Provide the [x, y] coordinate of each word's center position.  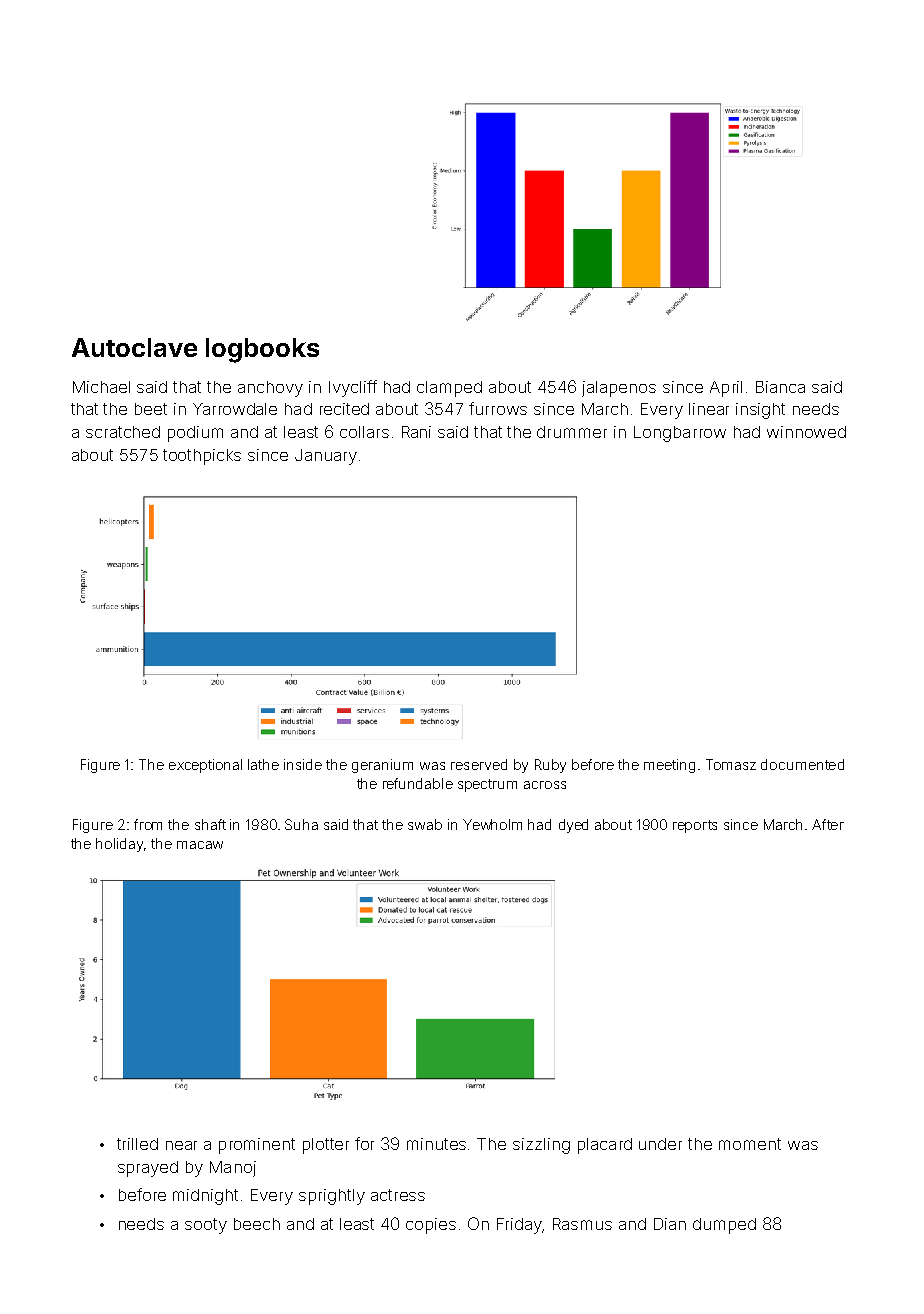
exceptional [205, 766]
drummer [572, 432]
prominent [257, 1146]
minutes [436, 1144]
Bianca [780, 387]
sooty [206, 1226]
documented [802, 764]
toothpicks [202, 457]
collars [364, 432]
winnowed [806, 432]
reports [695, 826]
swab [425, 824]
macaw [200, 845]
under [660, 1144]
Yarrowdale [235, 409]
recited [344, 409]
